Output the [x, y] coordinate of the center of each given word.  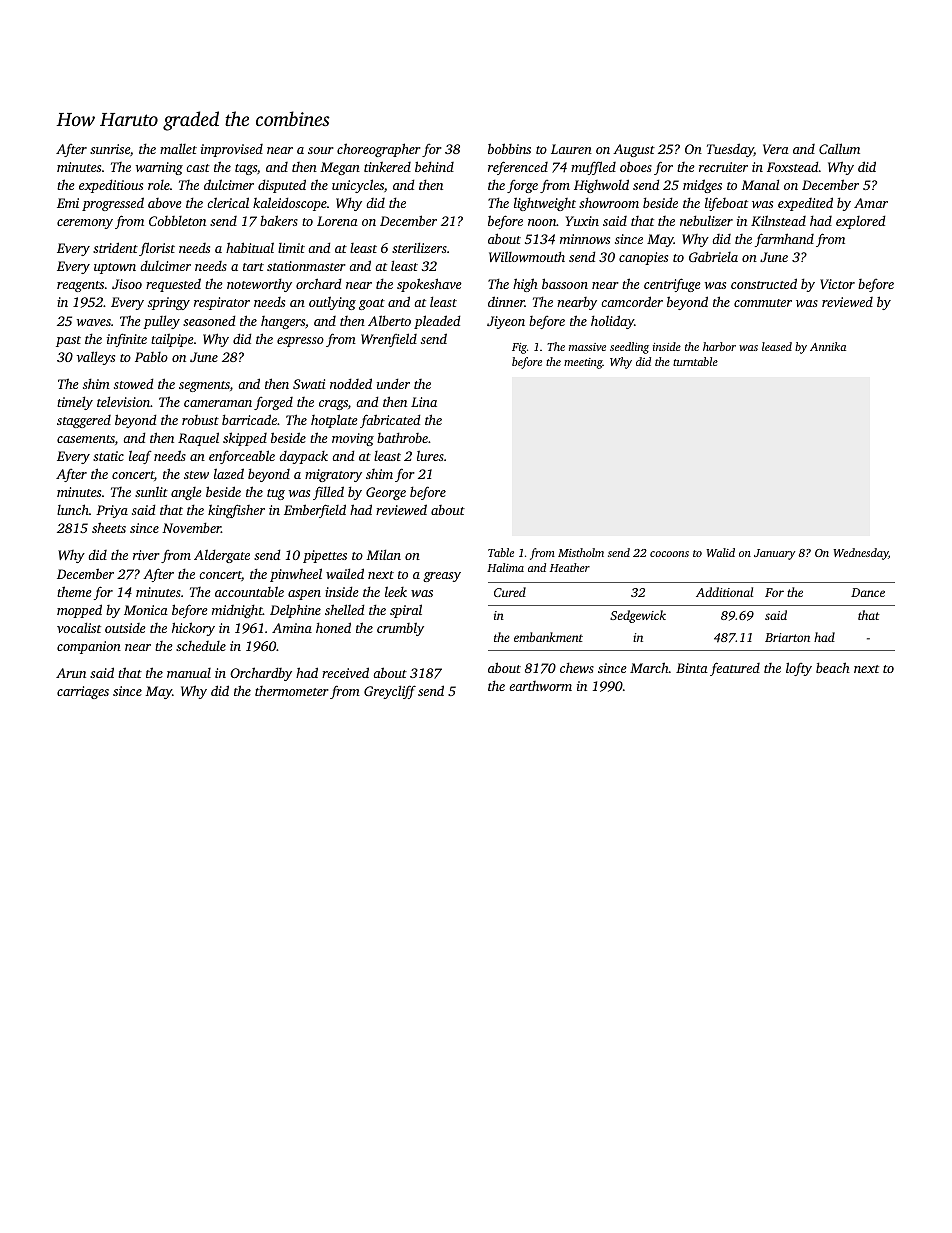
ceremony [85, 224]
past [68, 341]
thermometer [292, 691]
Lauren [571, 149]
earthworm [540, 686]
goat [372, 304]
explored [861, 222]
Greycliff [390, 692]
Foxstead [793, 166]
